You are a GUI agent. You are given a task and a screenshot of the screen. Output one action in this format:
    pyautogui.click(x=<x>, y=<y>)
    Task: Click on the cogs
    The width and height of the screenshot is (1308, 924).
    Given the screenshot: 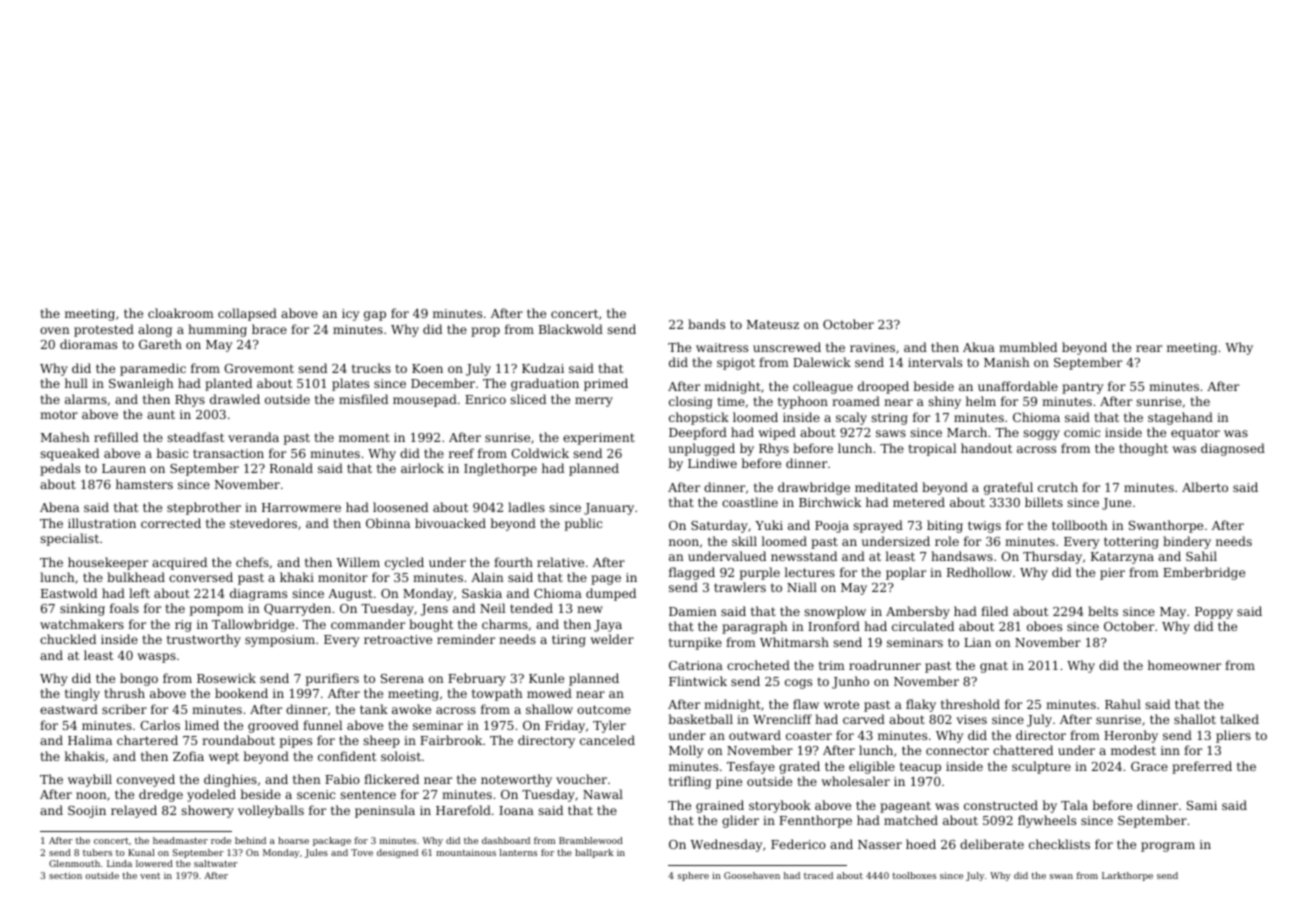 What is the action you would take?
    pyautogui.click(x=798, y=684)
